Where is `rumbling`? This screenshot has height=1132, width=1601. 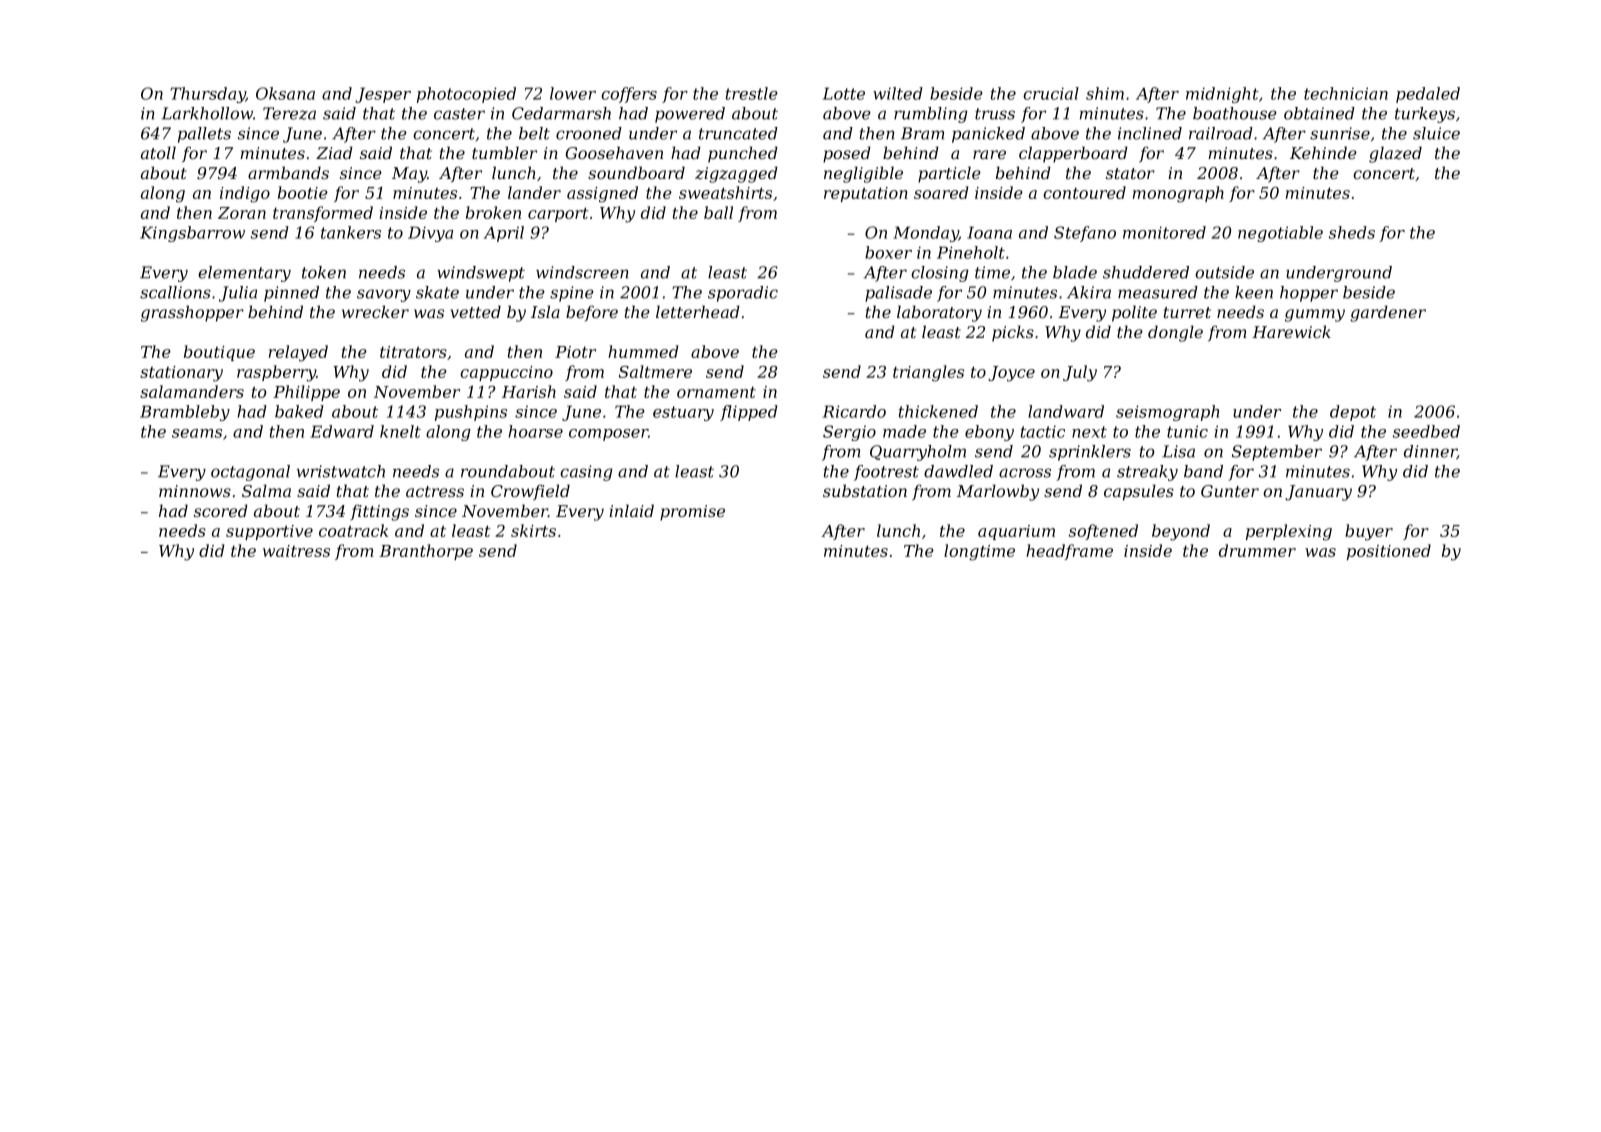
rumbling is located at coordinates (931, 115).
